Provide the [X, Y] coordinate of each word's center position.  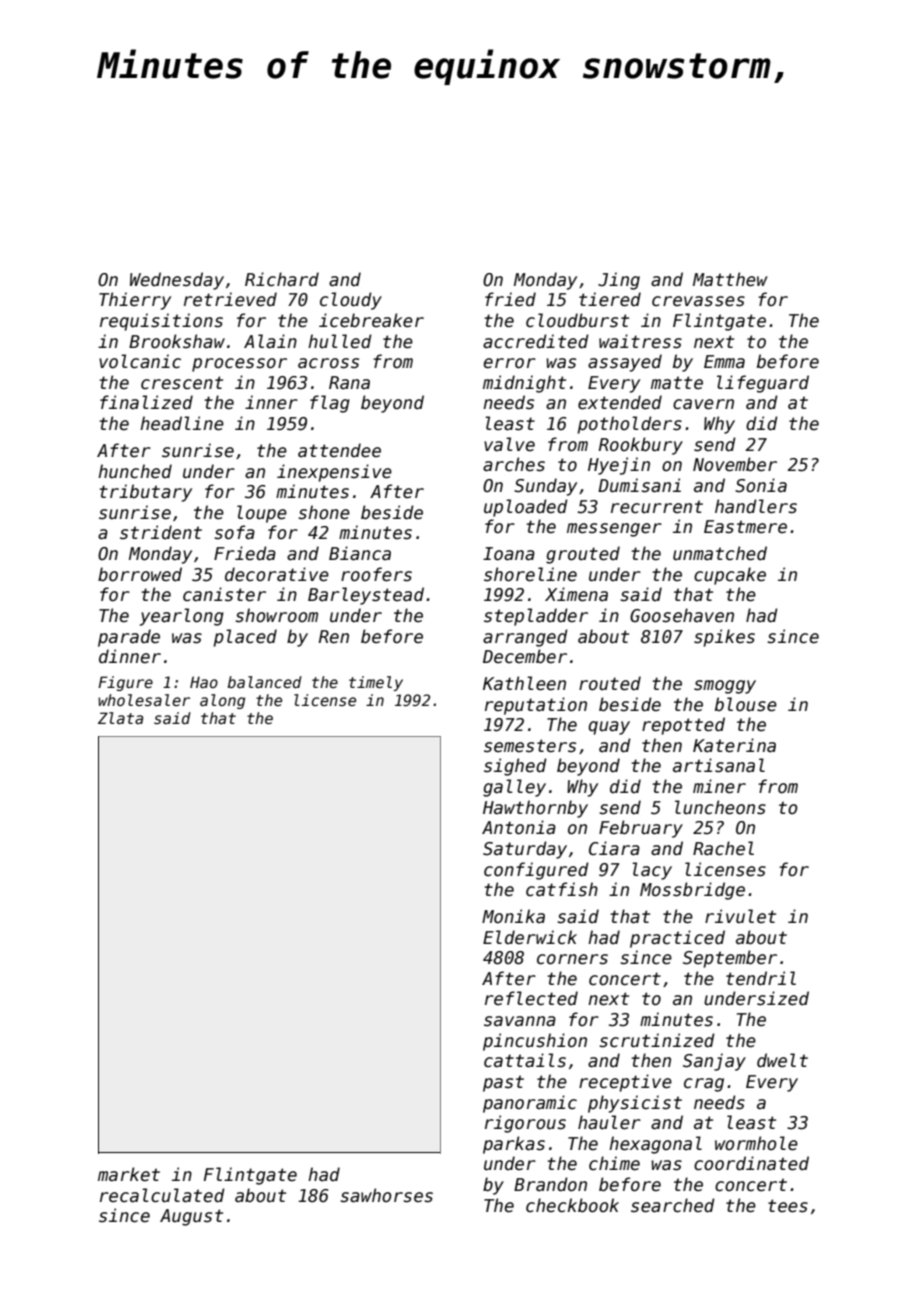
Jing [619, 281]
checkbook [572, 1205]
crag [704, 1085]
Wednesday [177, 281]
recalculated [162, 1195]
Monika [513, 916]
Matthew [730, 279]
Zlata [120, 718]
